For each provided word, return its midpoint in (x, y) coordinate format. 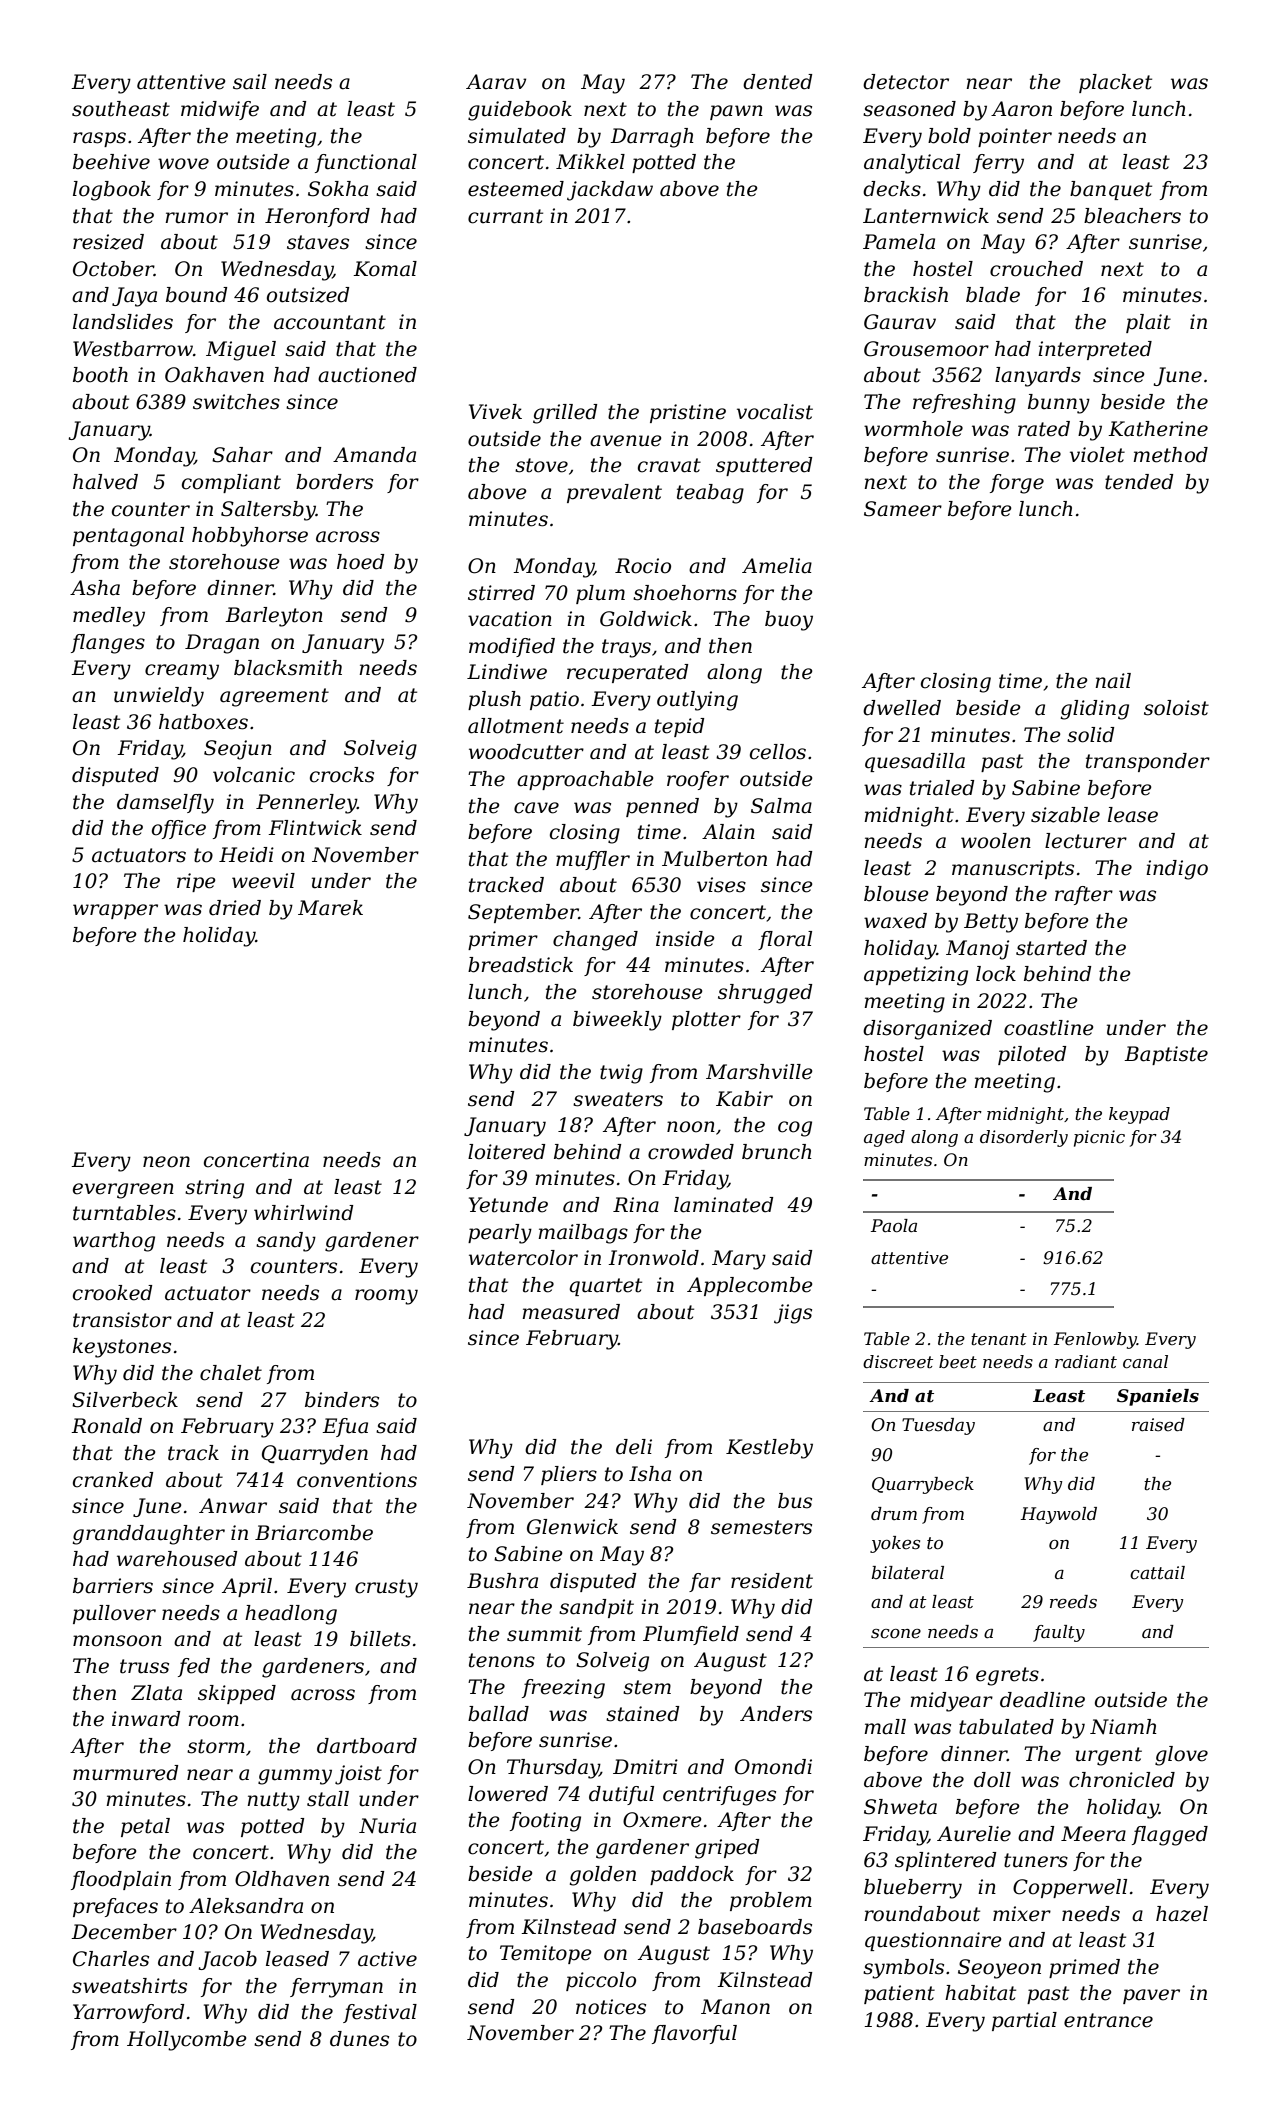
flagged (1170, 1836)
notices (611, 2007)
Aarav (496, 82)
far (705, 1582)
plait (1148, 323)
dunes (359, 2039)
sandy (286, 1242)
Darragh (652, 138)
